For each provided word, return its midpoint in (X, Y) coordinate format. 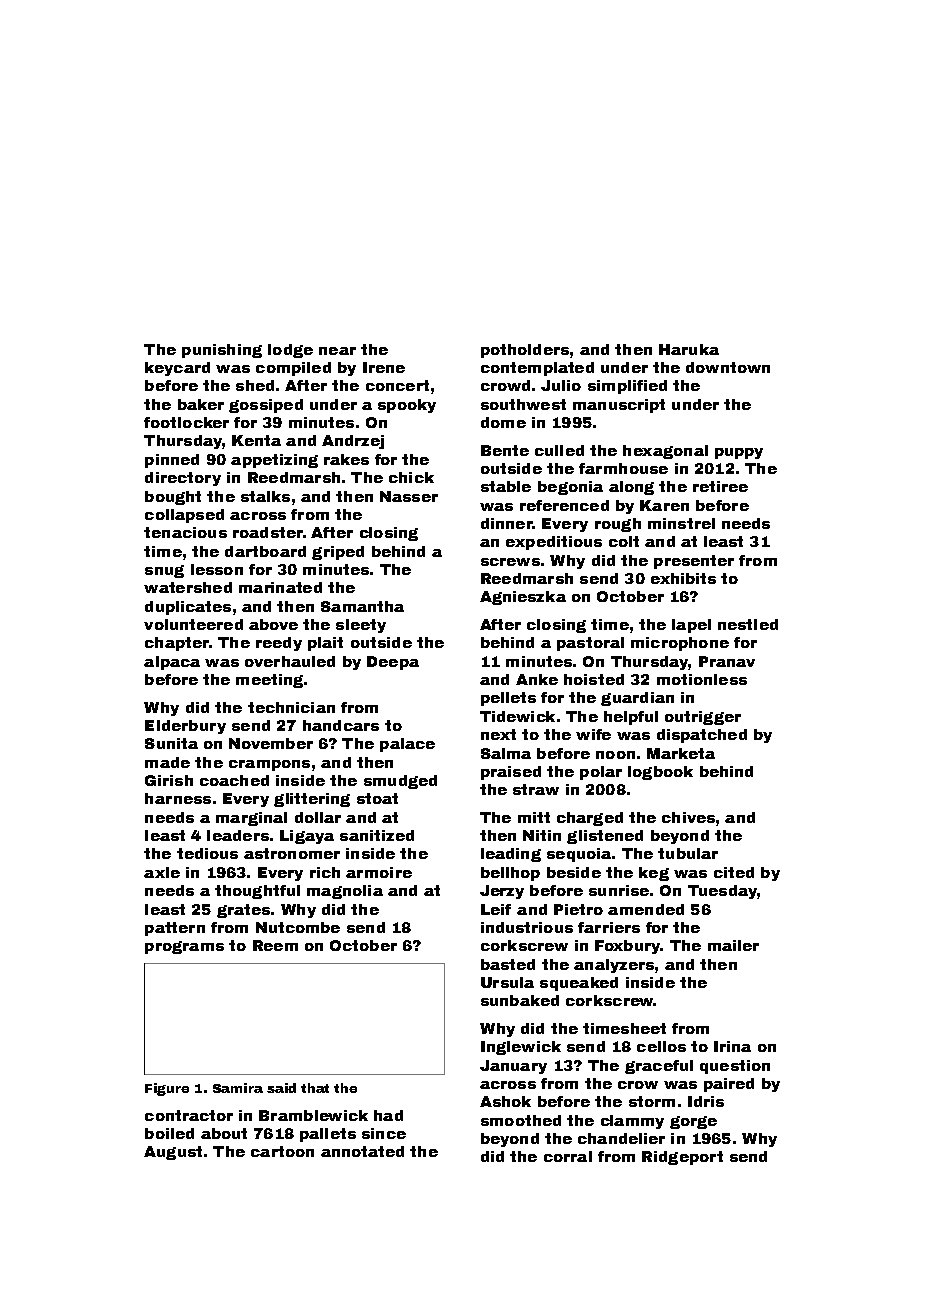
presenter (694, 562)
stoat (377, 798)
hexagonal (665, 452)
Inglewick (521, 1048)
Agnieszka (523, 598)
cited (734, 872)
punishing (222, 351)
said (281, 1088)
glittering (312, 800)
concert (397, 385)
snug (164, 571)
